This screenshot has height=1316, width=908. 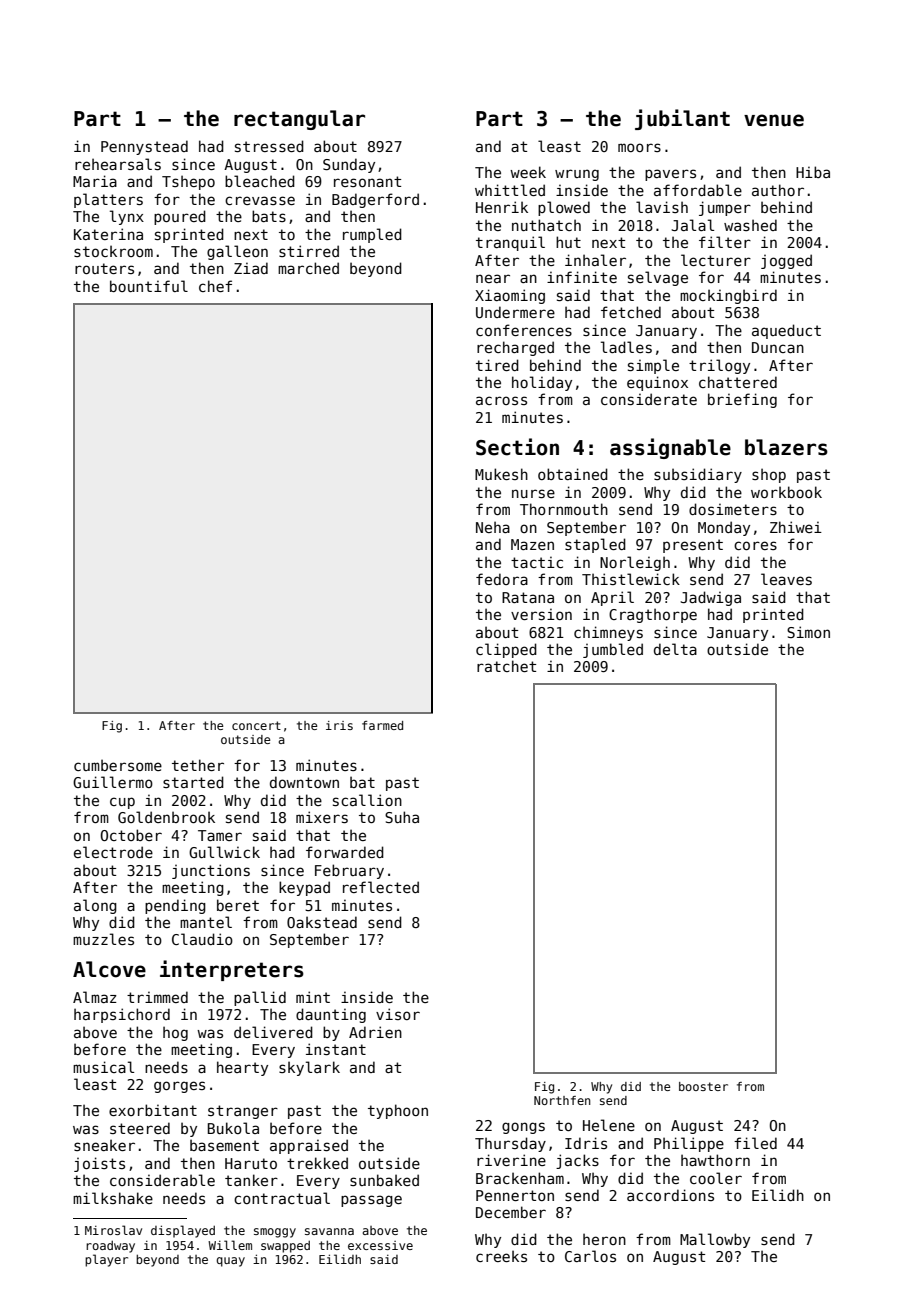 What do you see at coordinates (693, 546) in the screenshot?
I see `present` at bounding box center [693, 546].
